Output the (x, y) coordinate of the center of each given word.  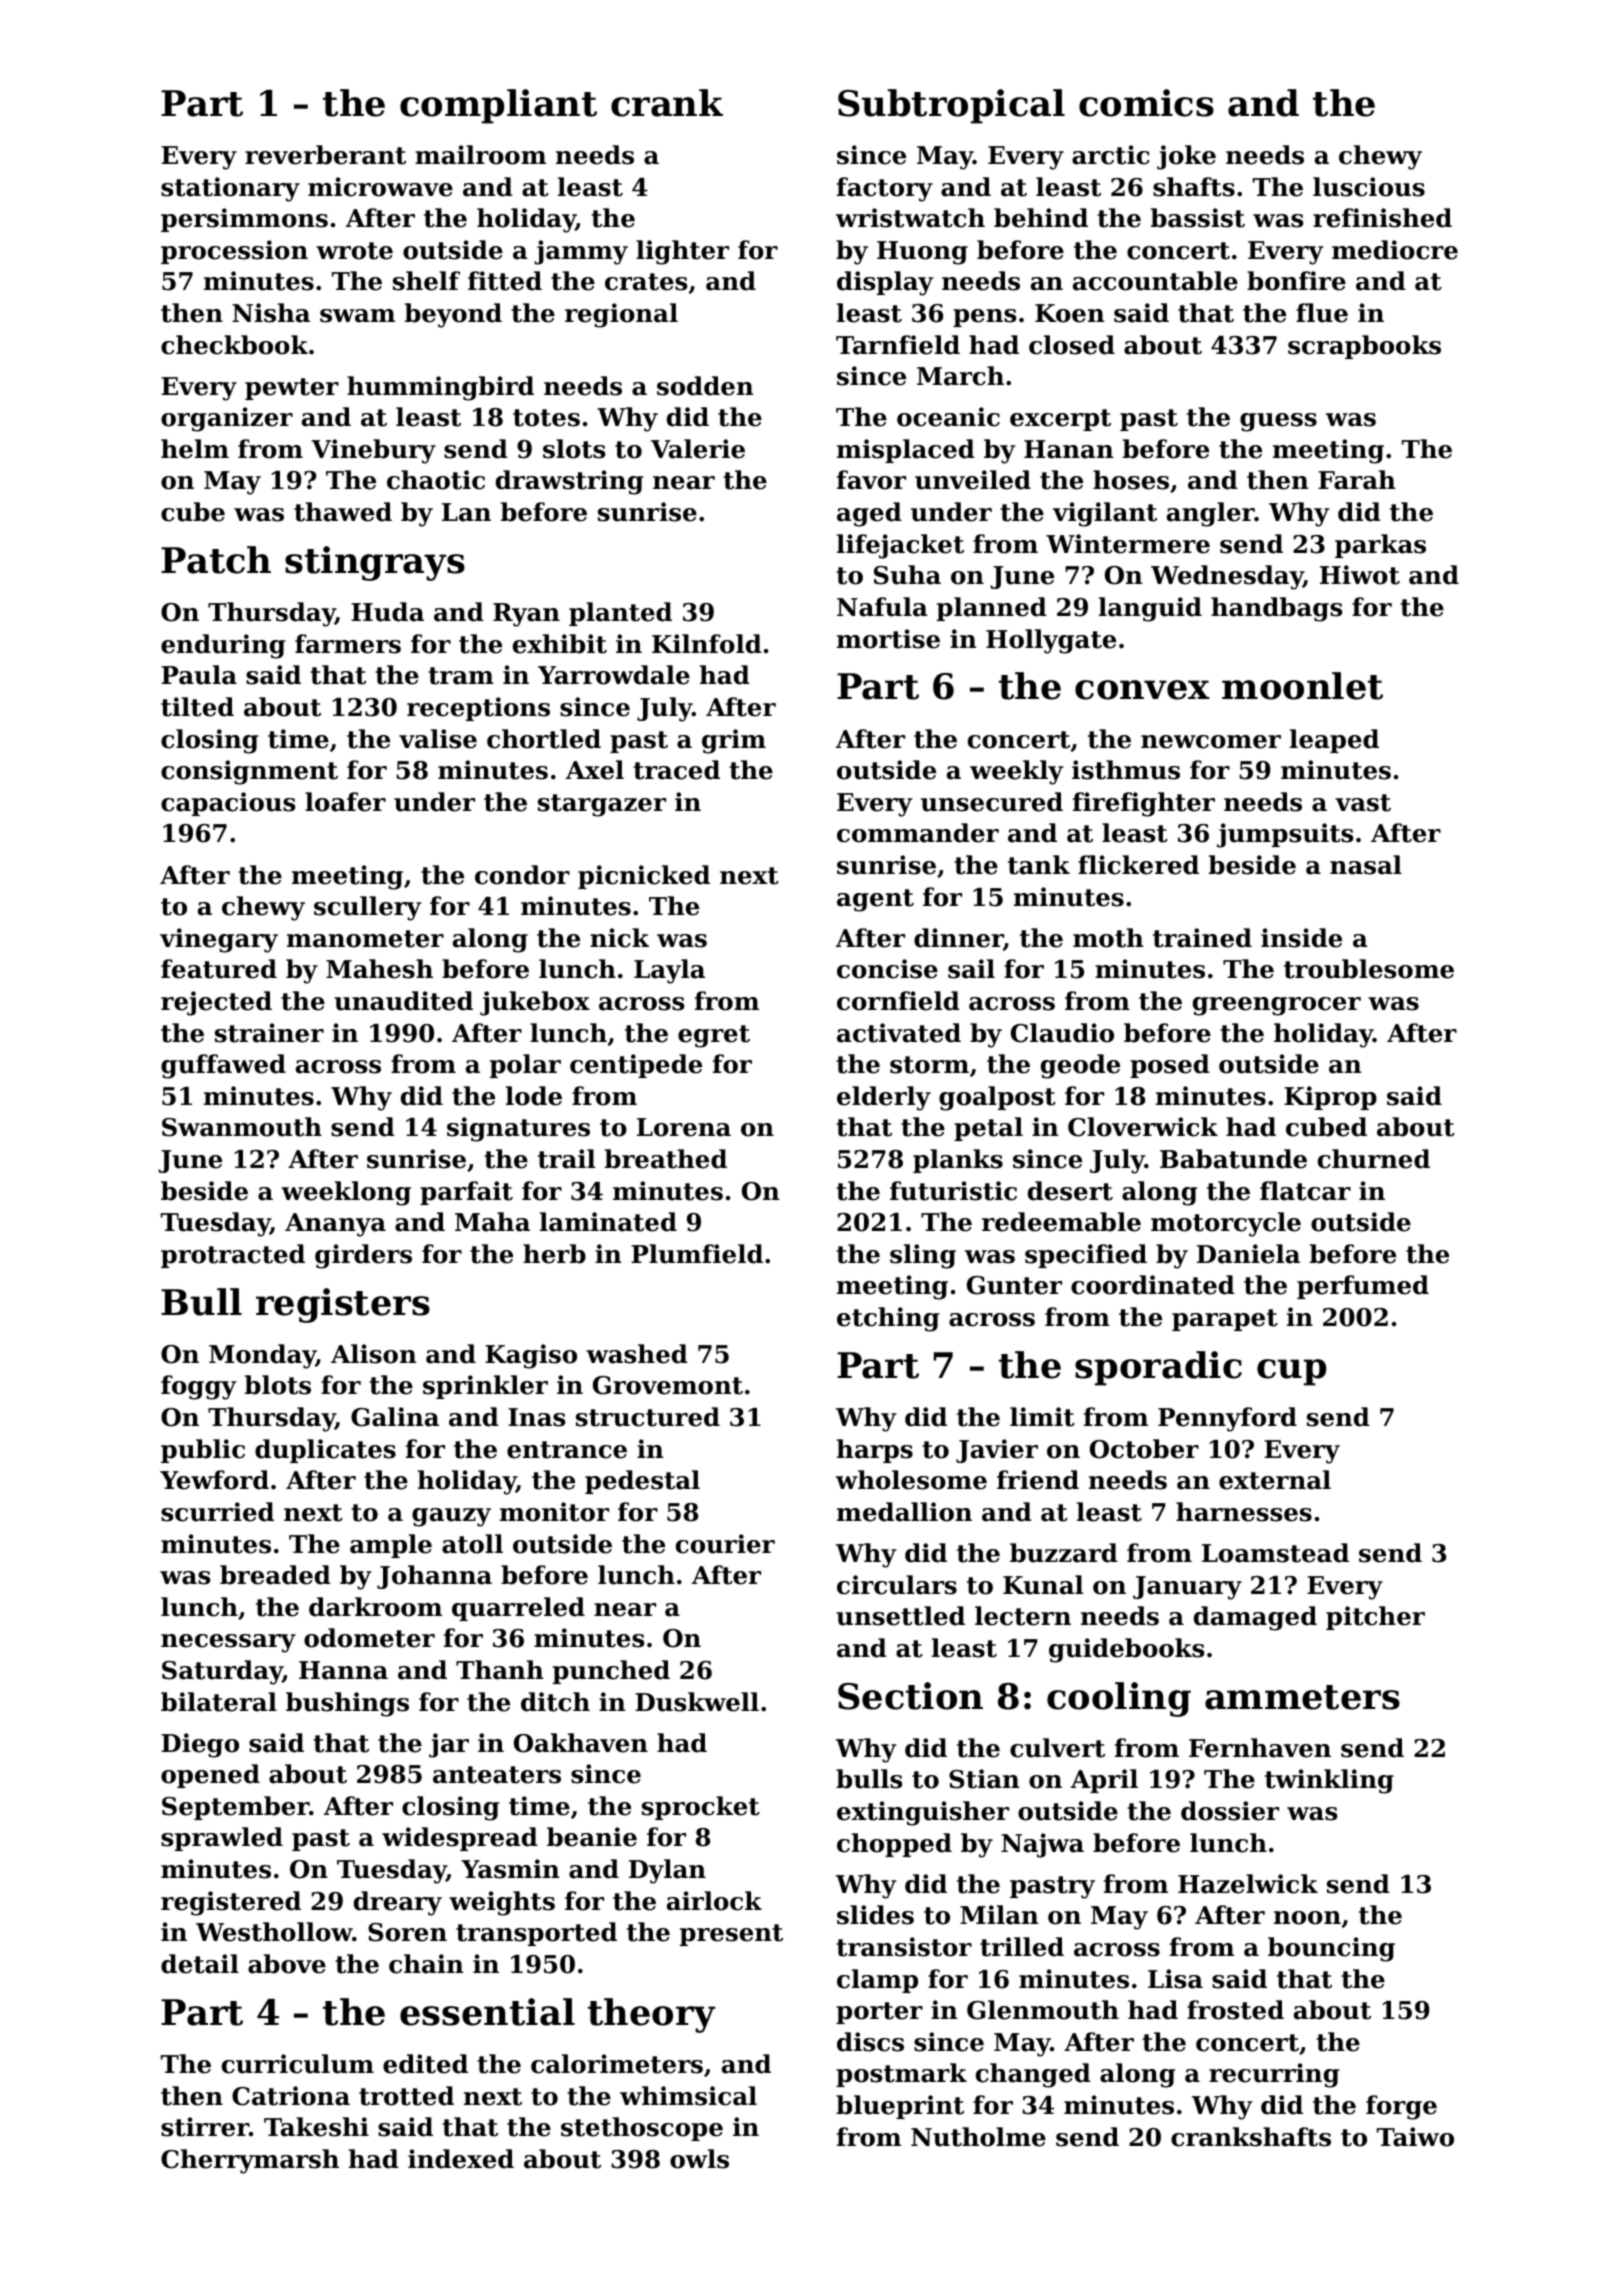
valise (438, 739)
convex (1142, 690)
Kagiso (531, 1356)
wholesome (911, 1480)
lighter (682, 252)
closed (1072, 345)
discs (870, 2042)
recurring (1274, 2075)
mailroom (480, 155)
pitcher (1375, 1618)
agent (875, 900)
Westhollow (274, 1932)
